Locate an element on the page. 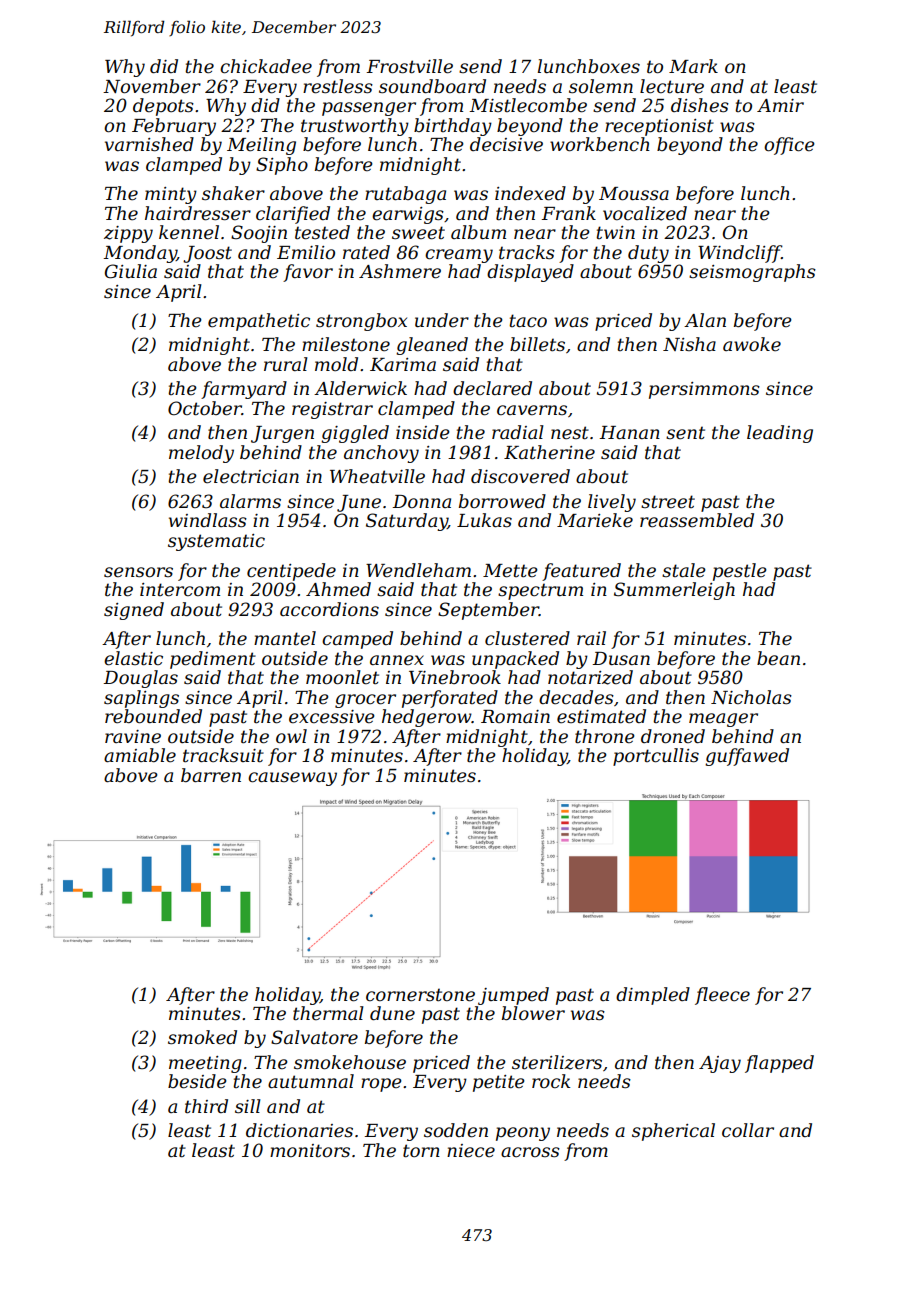 This page has width=924, height=1314. persimmons is located at coordinates (704, 390).
